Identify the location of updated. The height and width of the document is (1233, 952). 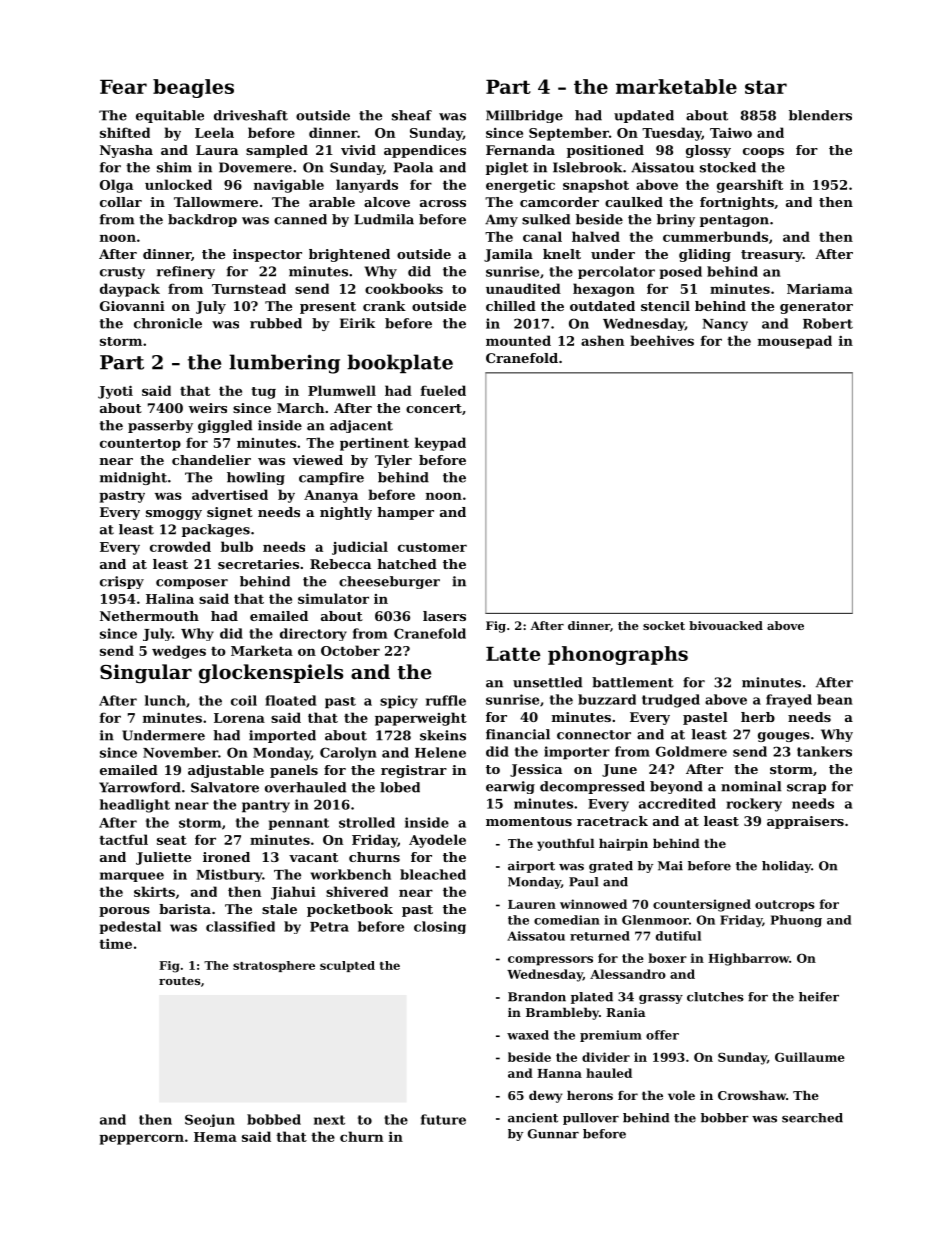
(644, 116).
